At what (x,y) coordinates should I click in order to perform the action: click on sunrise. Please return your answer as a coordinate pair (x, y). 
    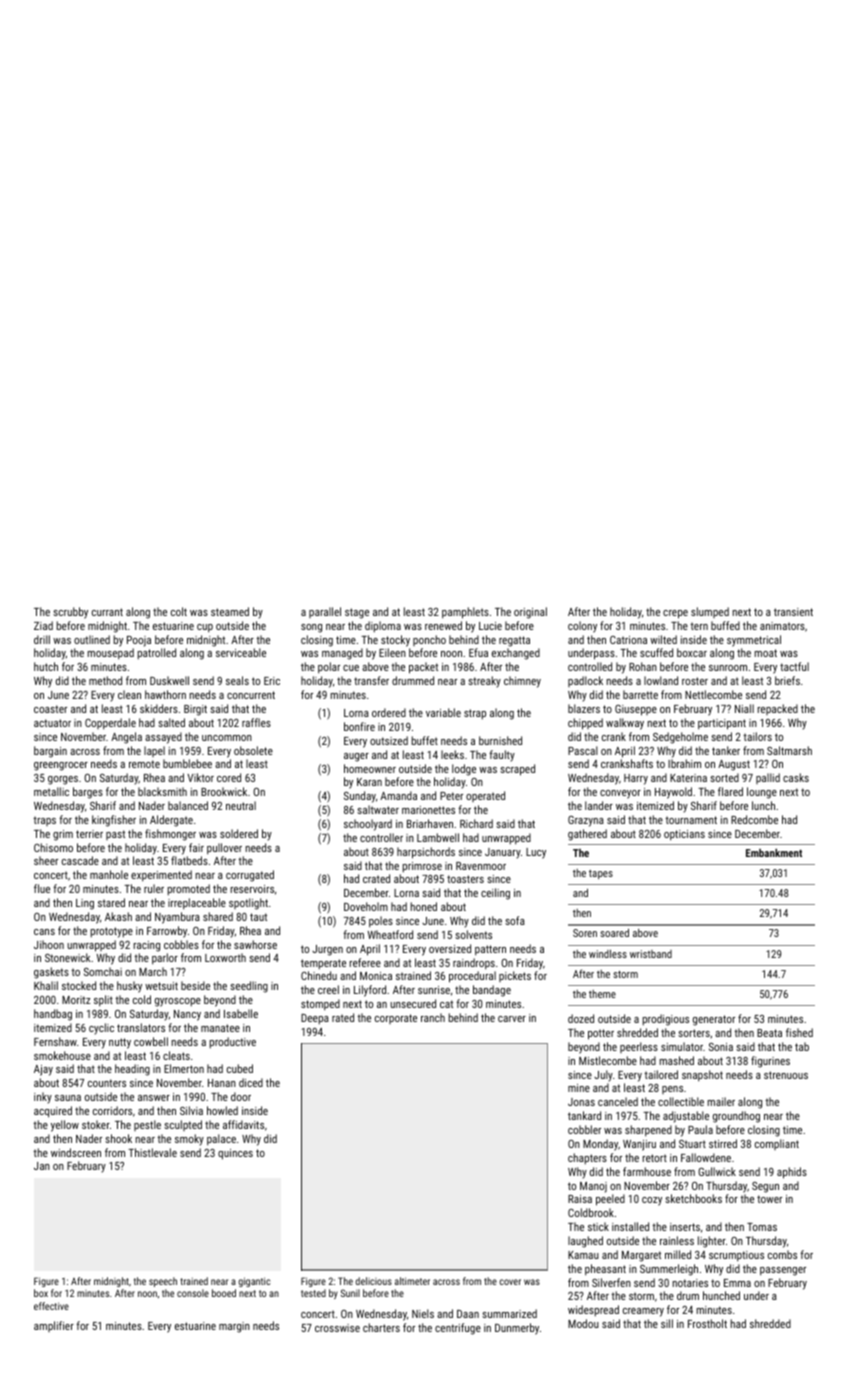
    Looking at the image, I should click on (434, 990).
